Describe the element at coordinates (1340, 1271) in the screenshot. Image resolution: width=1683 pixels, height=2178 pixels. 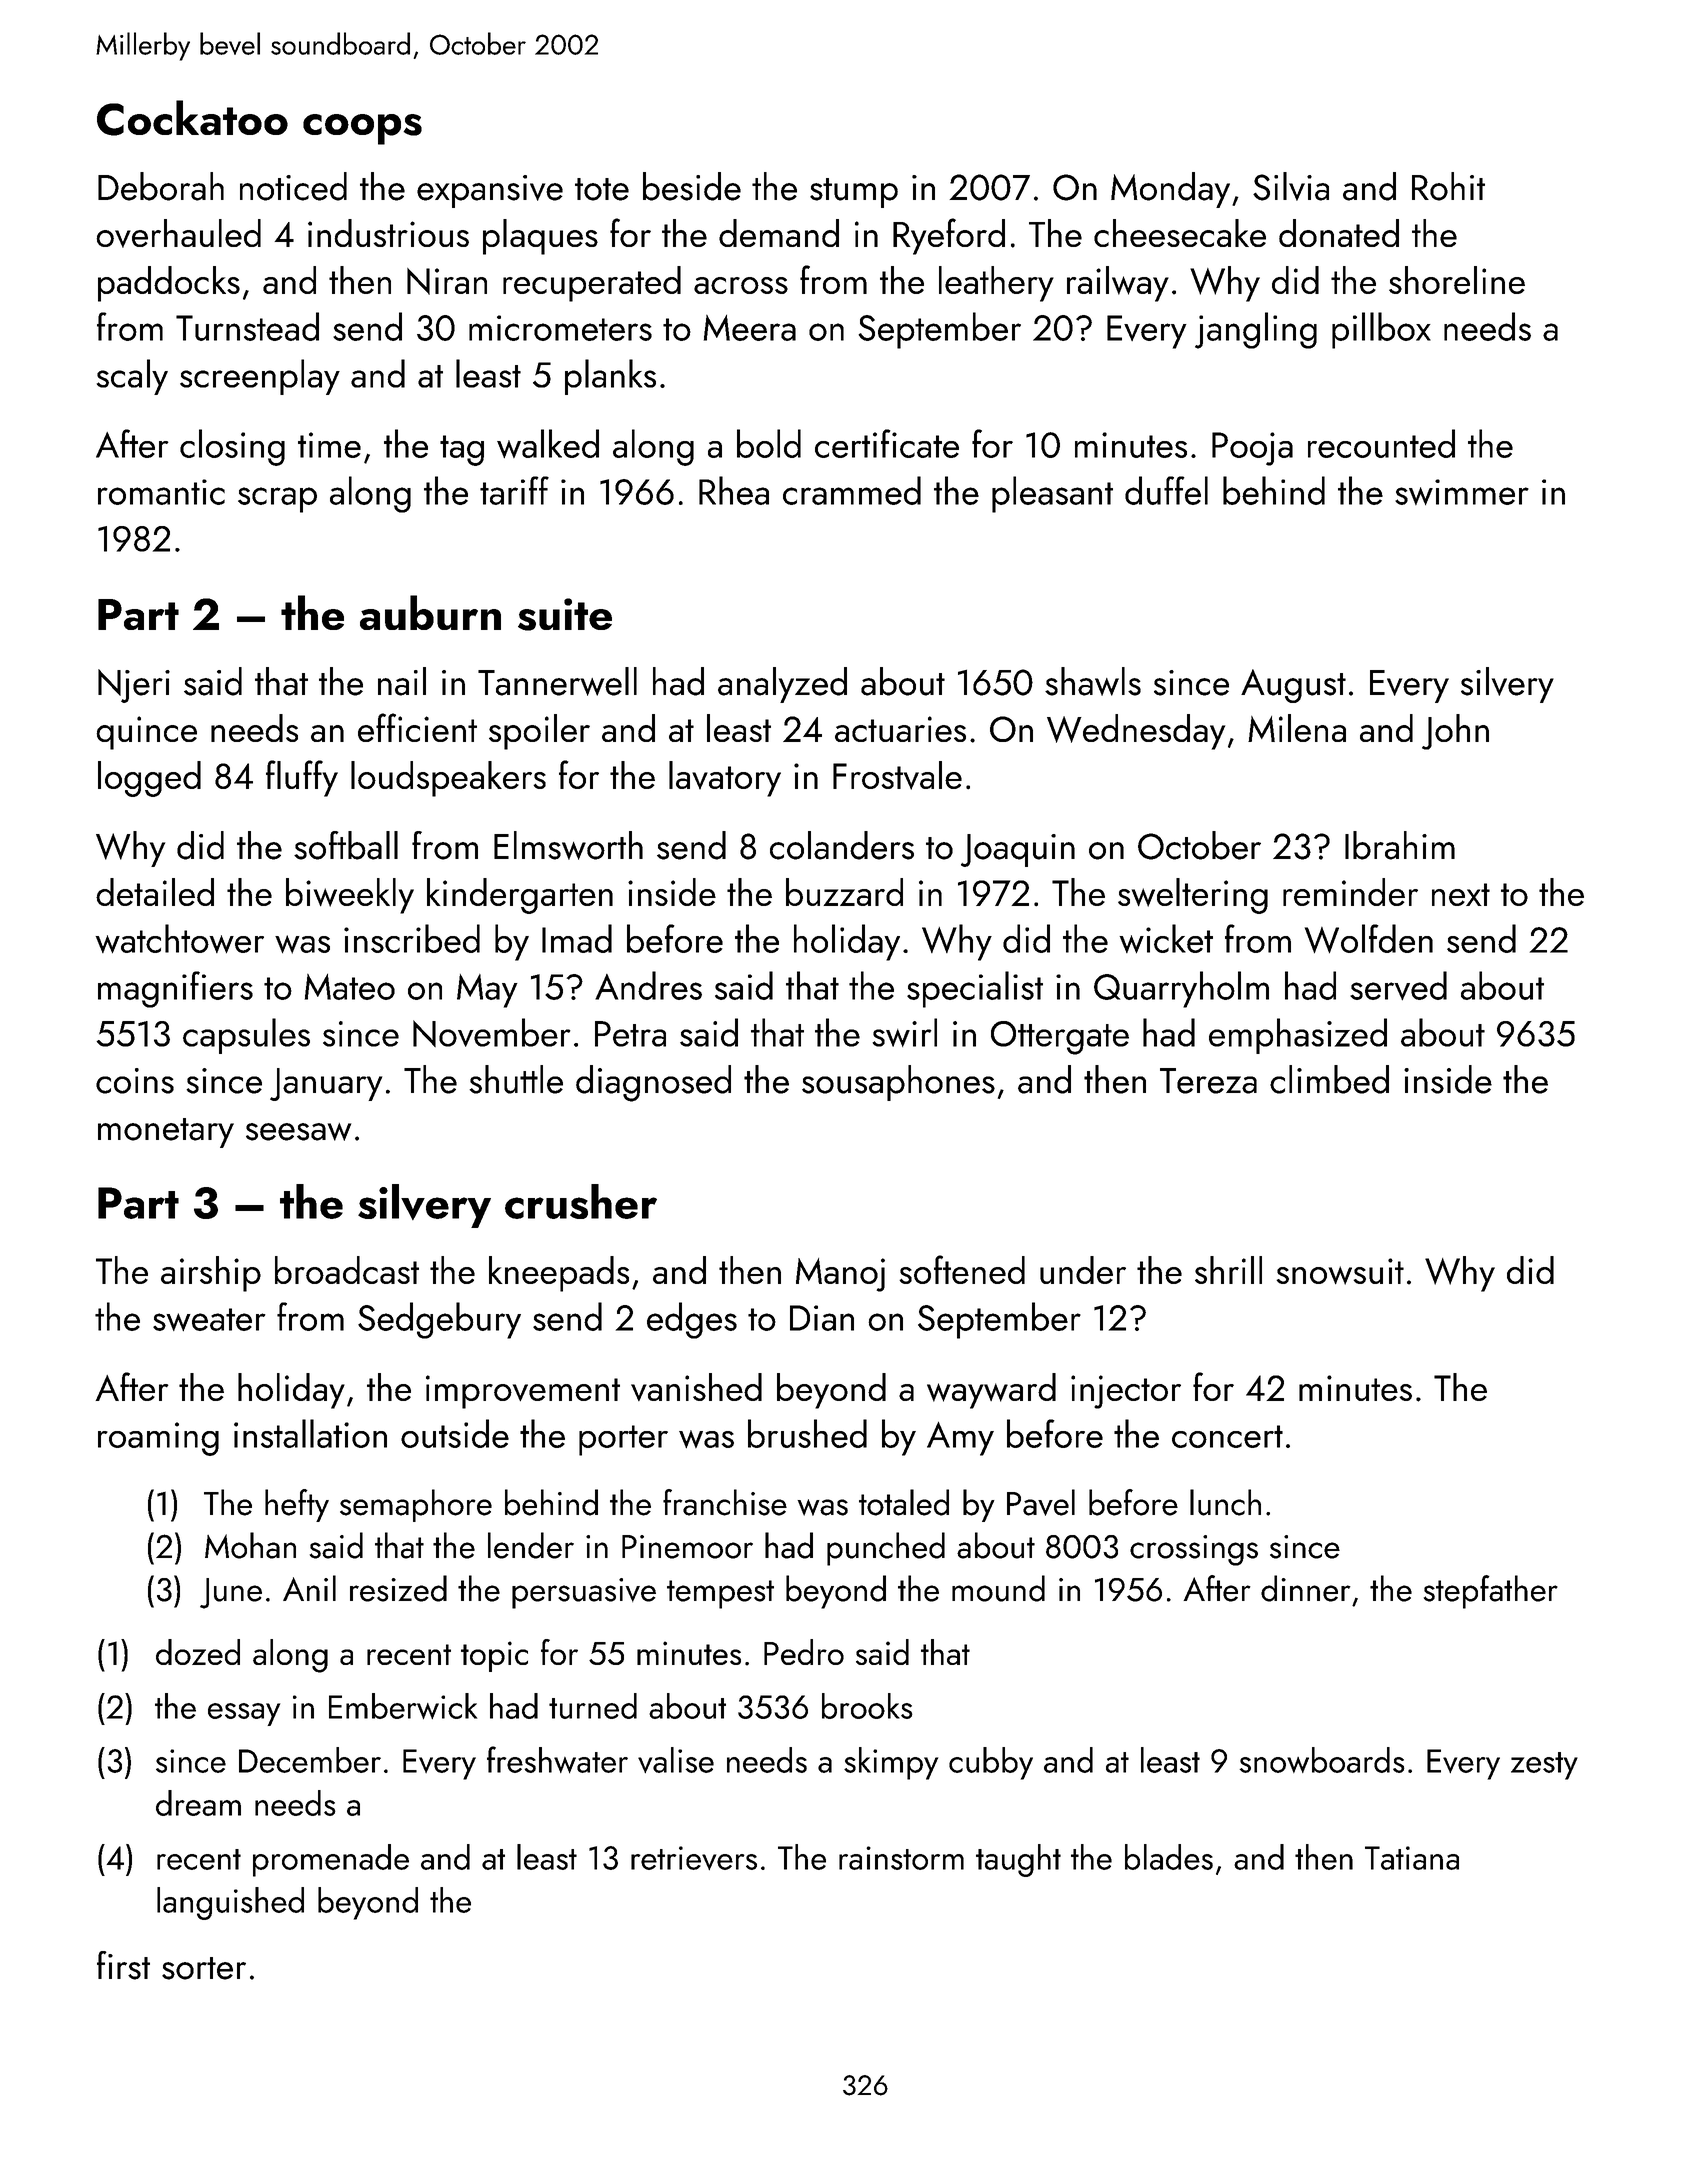
I see `snowsuit` at that location.
